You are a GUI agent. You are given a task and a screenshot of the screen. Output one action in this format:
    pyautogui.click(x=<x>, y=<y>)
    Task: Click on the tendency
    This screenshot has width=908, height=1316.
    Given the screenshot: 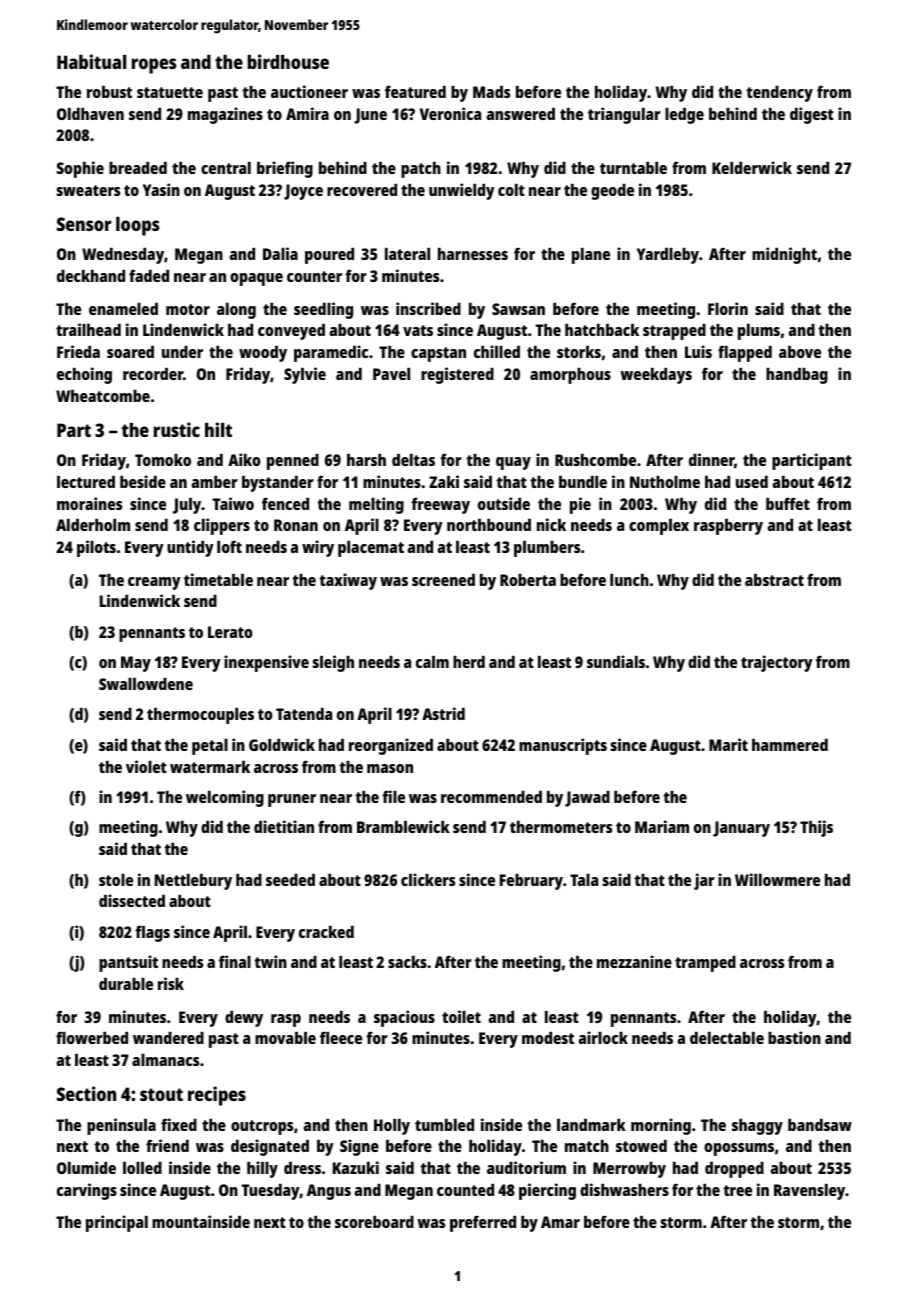 What is the action you would take?
    pyautogui.click(x=779, y=94)
